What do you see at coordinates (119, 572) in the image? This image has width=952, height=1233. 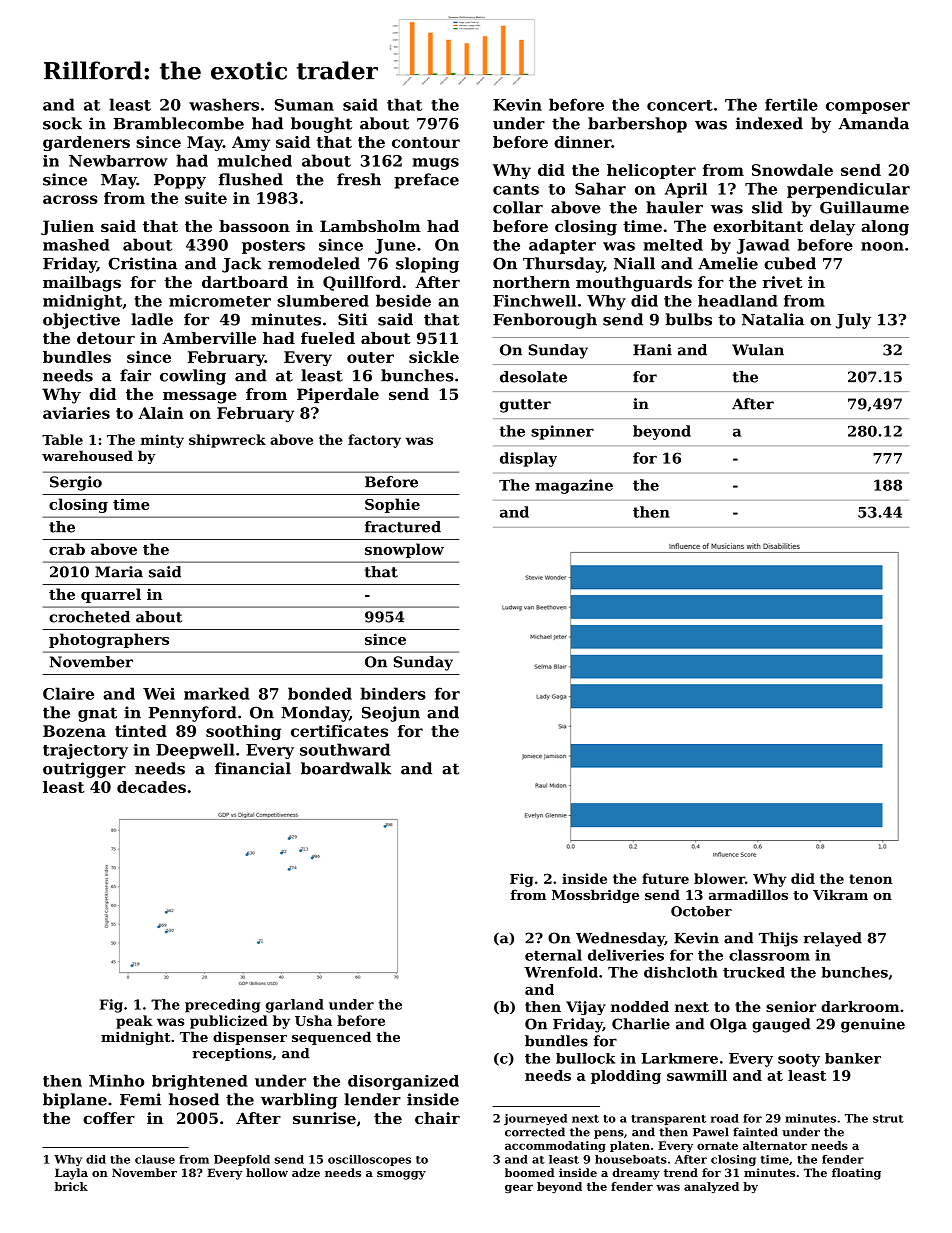 I see `Maria` at bounding box center [119, 572].
